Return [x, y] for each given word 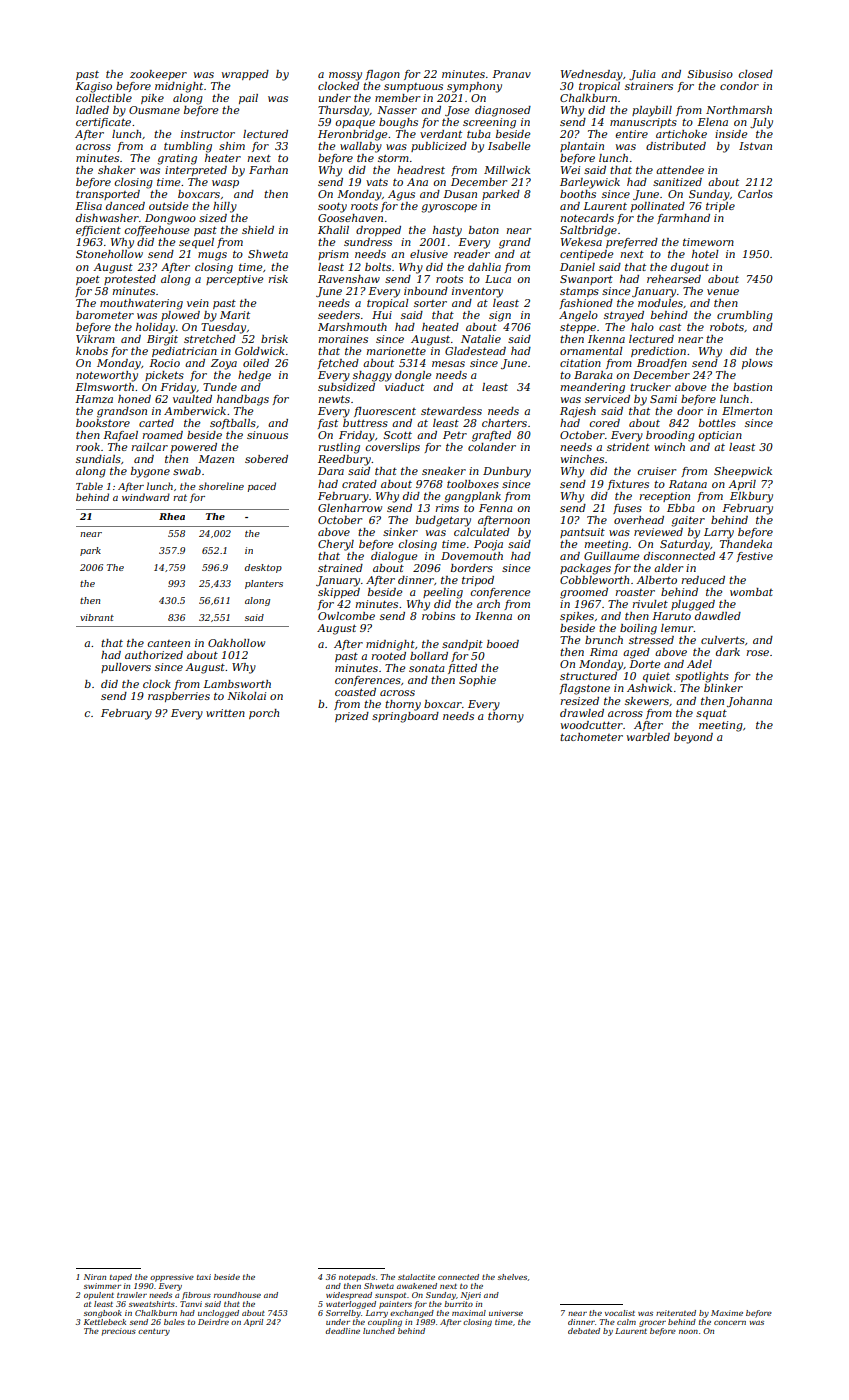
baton [484, 230]
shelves [512, 1277]
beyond [693, 738]
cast [670, 327]
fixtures [628, 485]
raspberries [179, 697]
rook [88, 447]
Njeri [471, 1296]
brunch [604, 640]
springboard [405, 717]
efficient [98, 231]
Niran [95, 1277]
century [154, 1332]
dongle [413, 376]
